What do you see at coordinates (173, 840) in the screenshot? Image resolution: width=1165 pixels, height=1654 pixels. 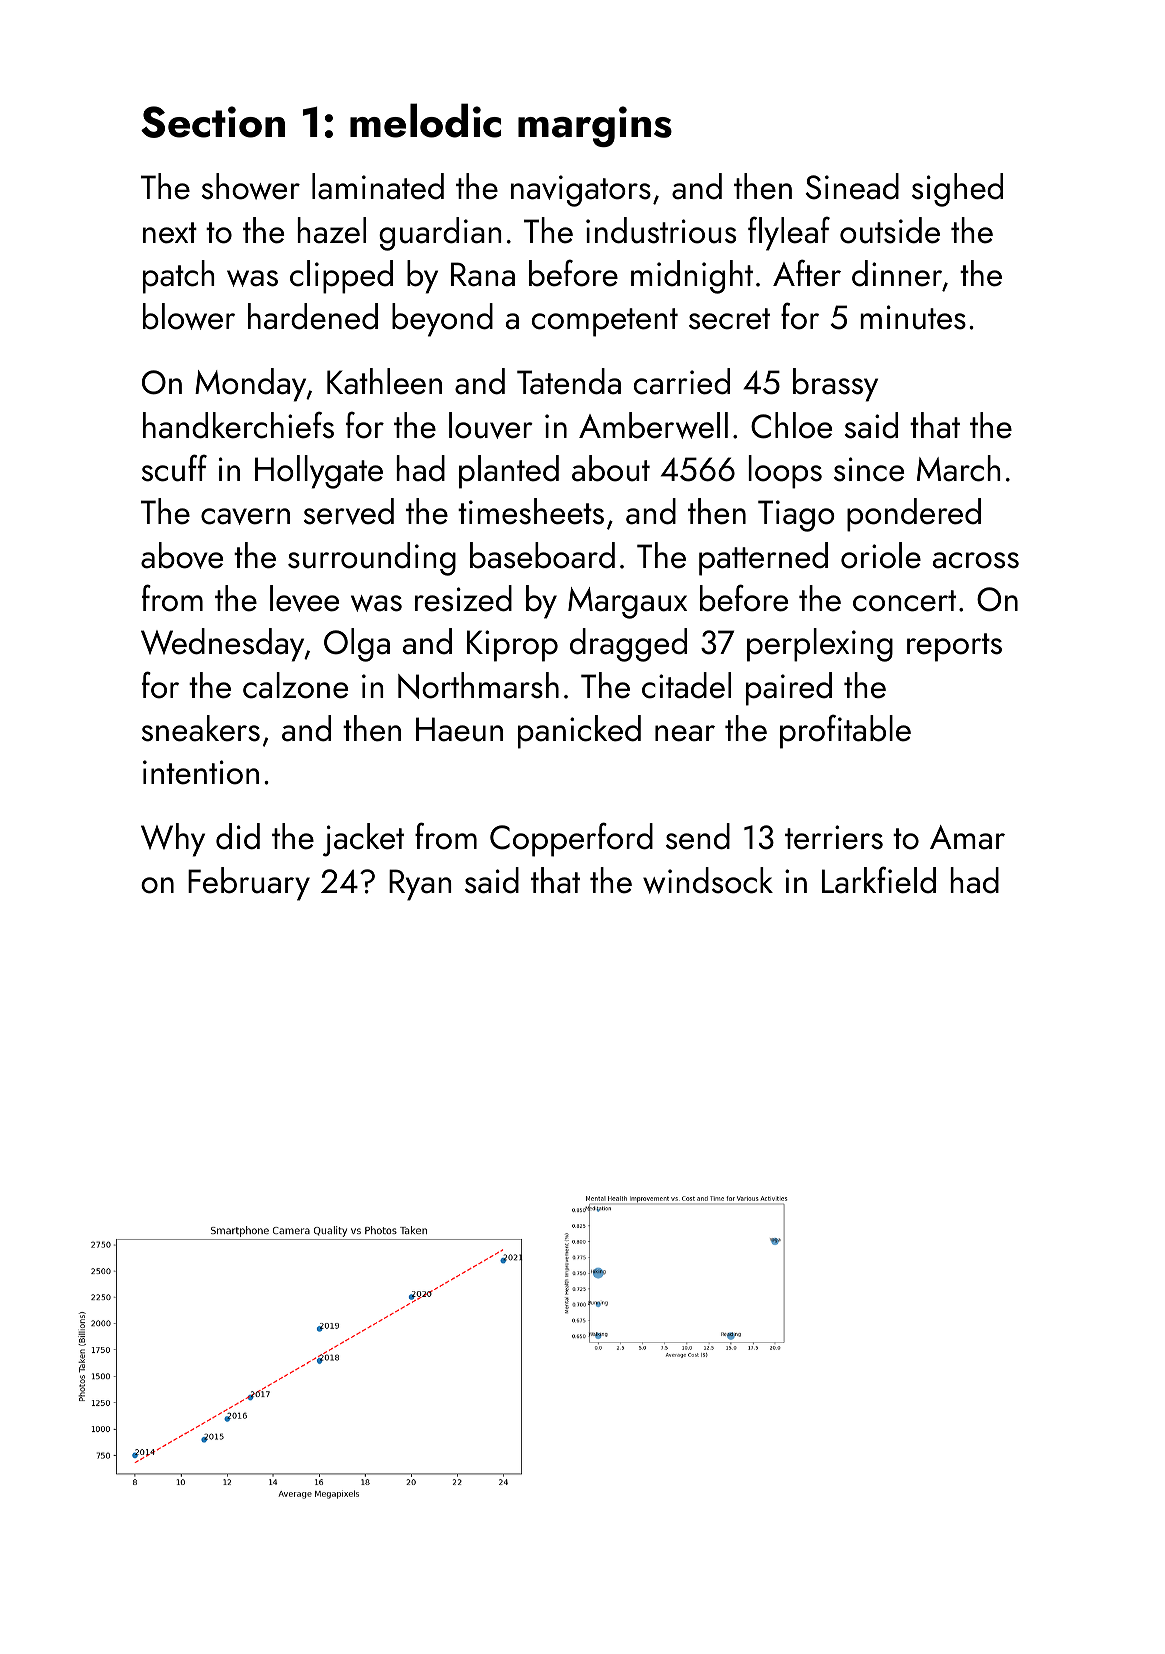 I see `Why` at bounding box center [173, 840].
